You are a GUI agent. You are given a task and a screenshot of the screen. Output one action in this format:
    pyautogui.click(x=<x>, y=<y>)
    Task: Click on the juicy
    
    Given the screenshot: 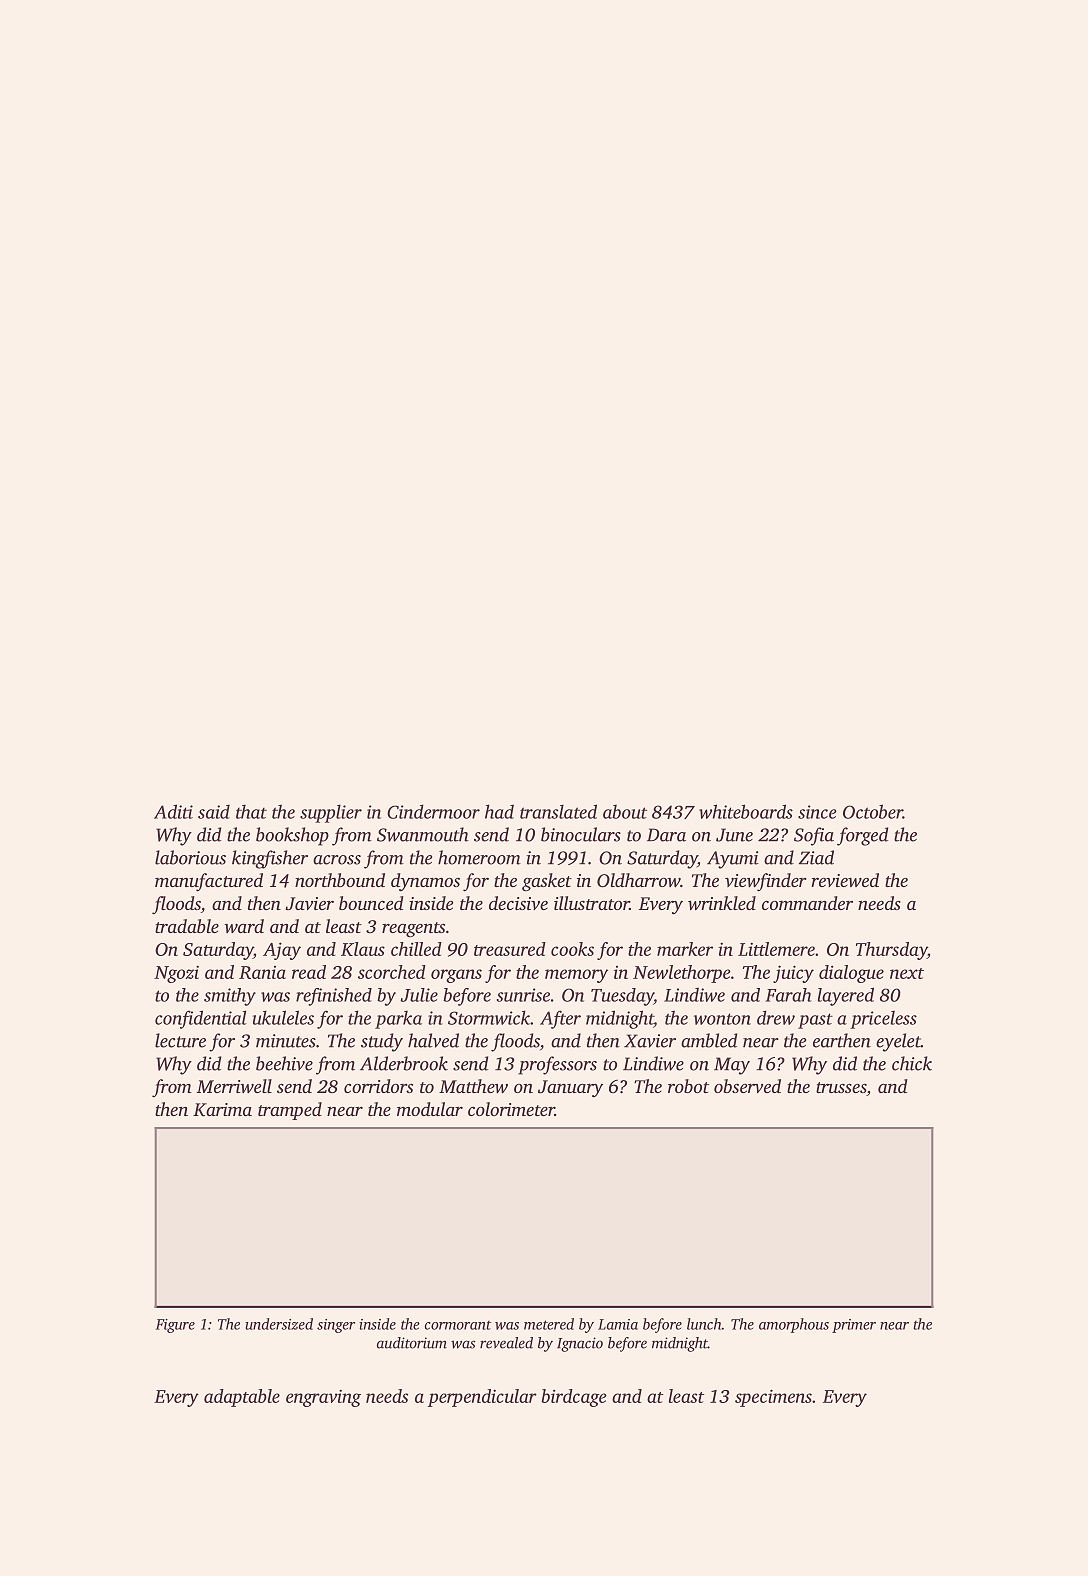 What is the action you would take?
    pyautogui.click(x=793, y=974)
